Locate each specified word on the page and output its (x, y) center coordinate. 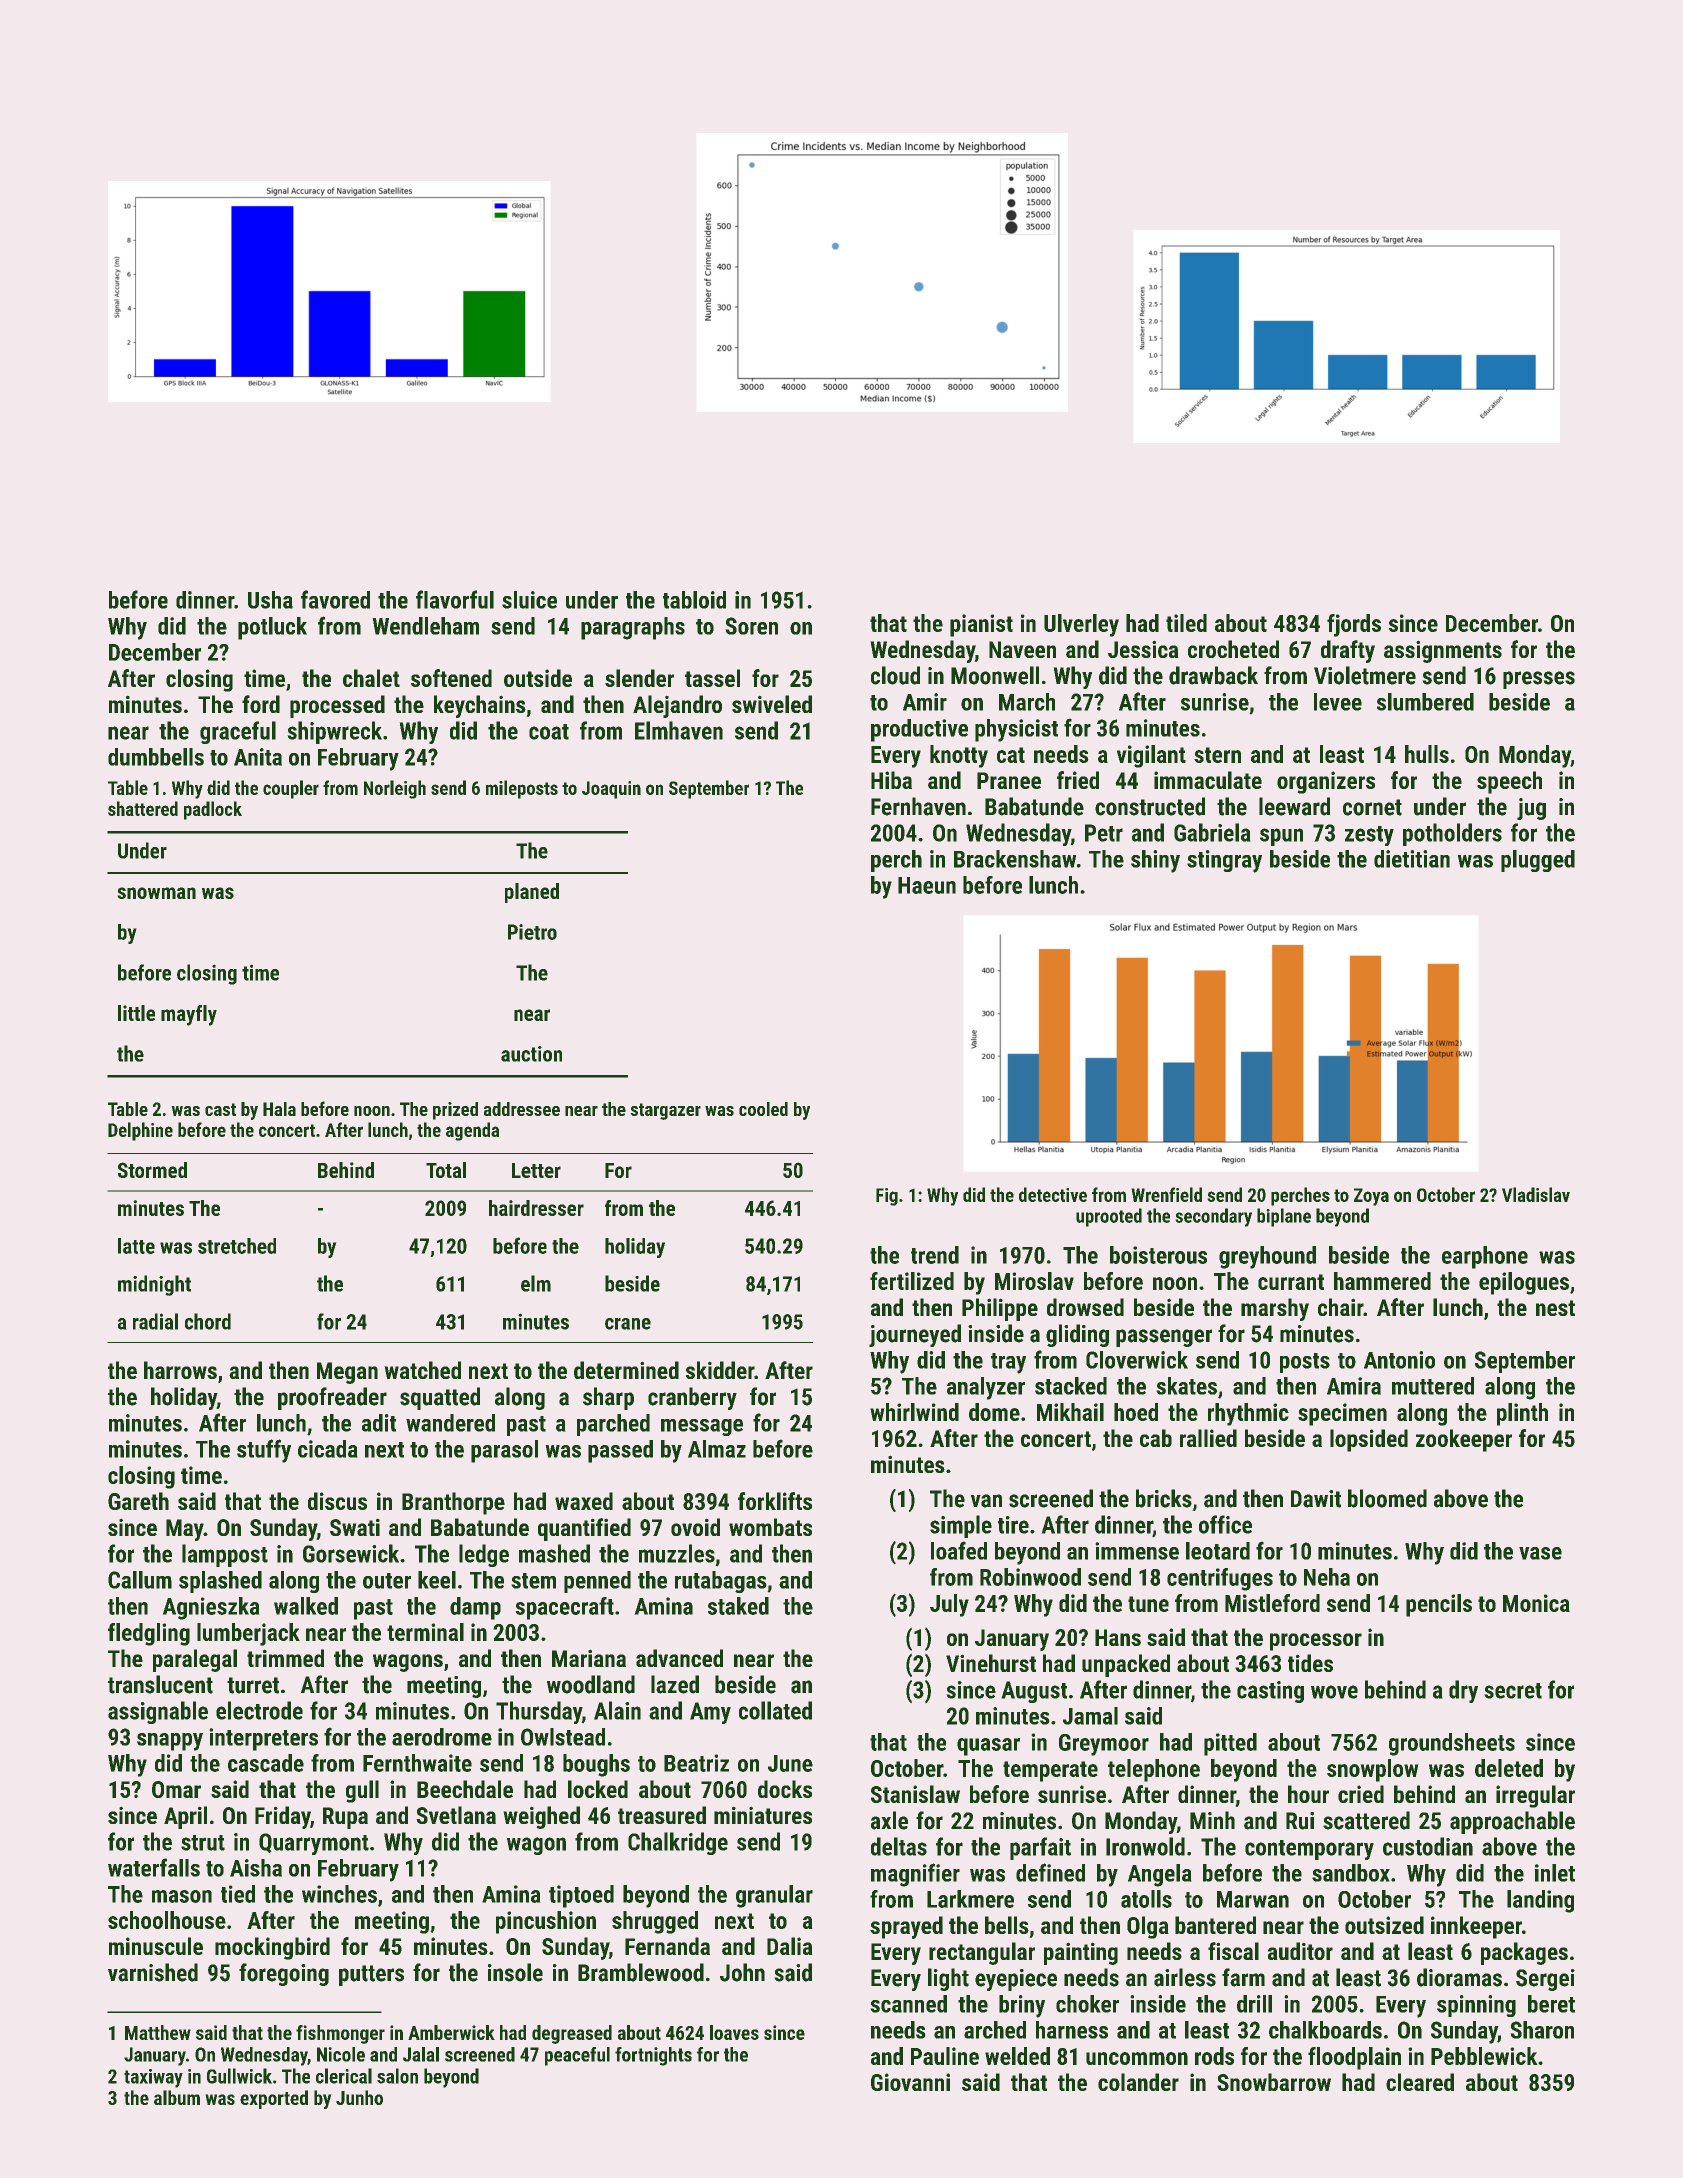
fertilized (912, 1281)
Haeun (927, 885)
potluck (272, 628)
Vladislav (1536, 1194)
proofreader (332, 1398)
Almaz (717, 1449)
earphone (1485, 1257)
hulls (1427, 754)
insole (515, 1972)
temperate (1050, 1771)
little (136, 1013)
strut (203, 1843)
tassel (712, 678)
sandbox (1351, 1873)
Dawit (1316, 1499)
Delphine (140, 1131)
